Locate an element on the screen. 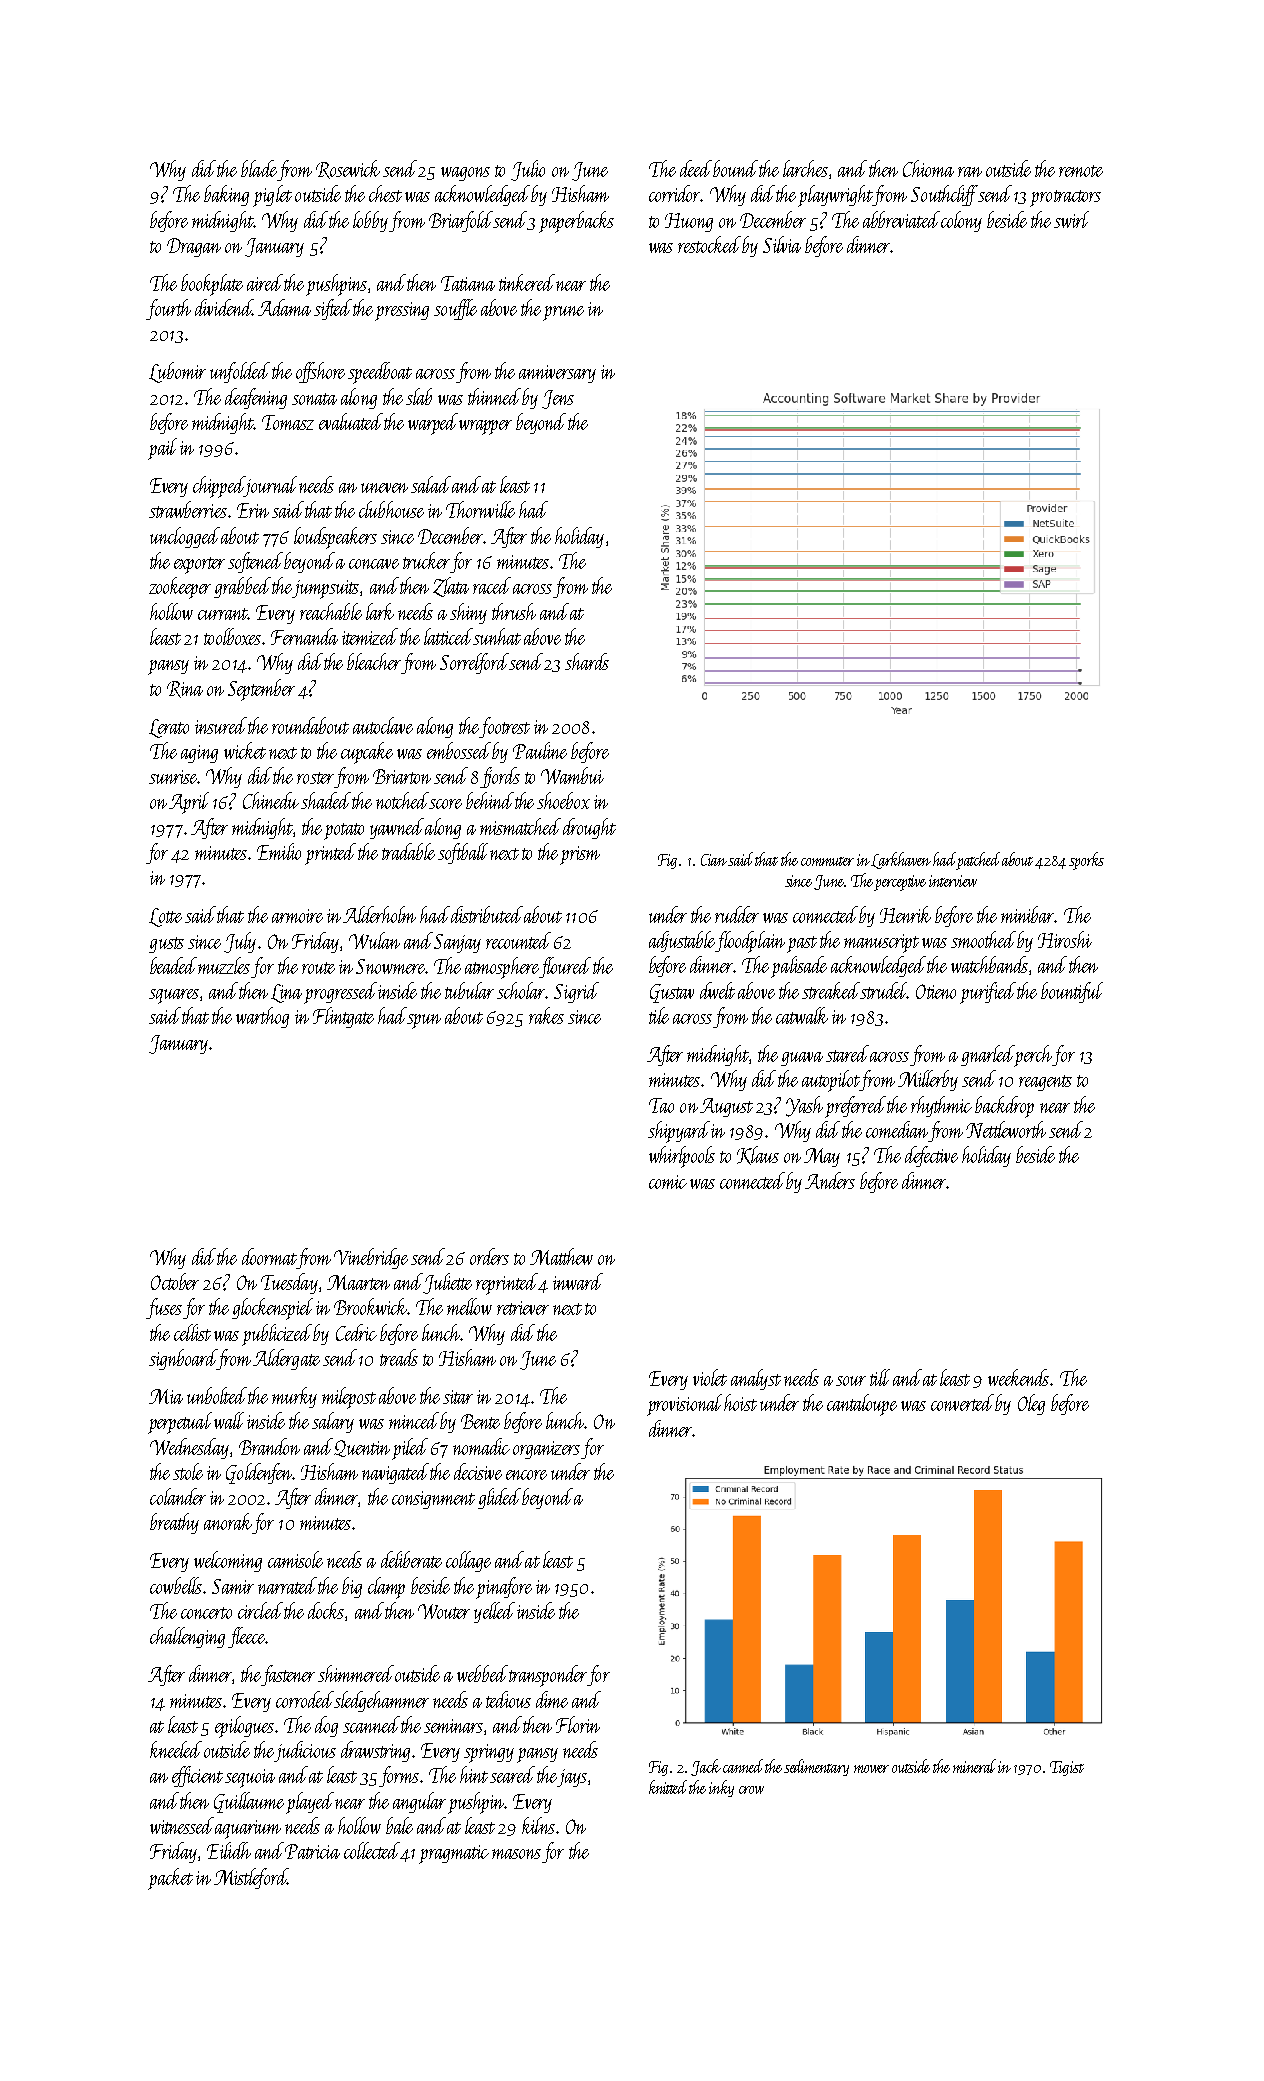 The image size is (1264, 2081). piglet is located at coordinates (272, 196).
